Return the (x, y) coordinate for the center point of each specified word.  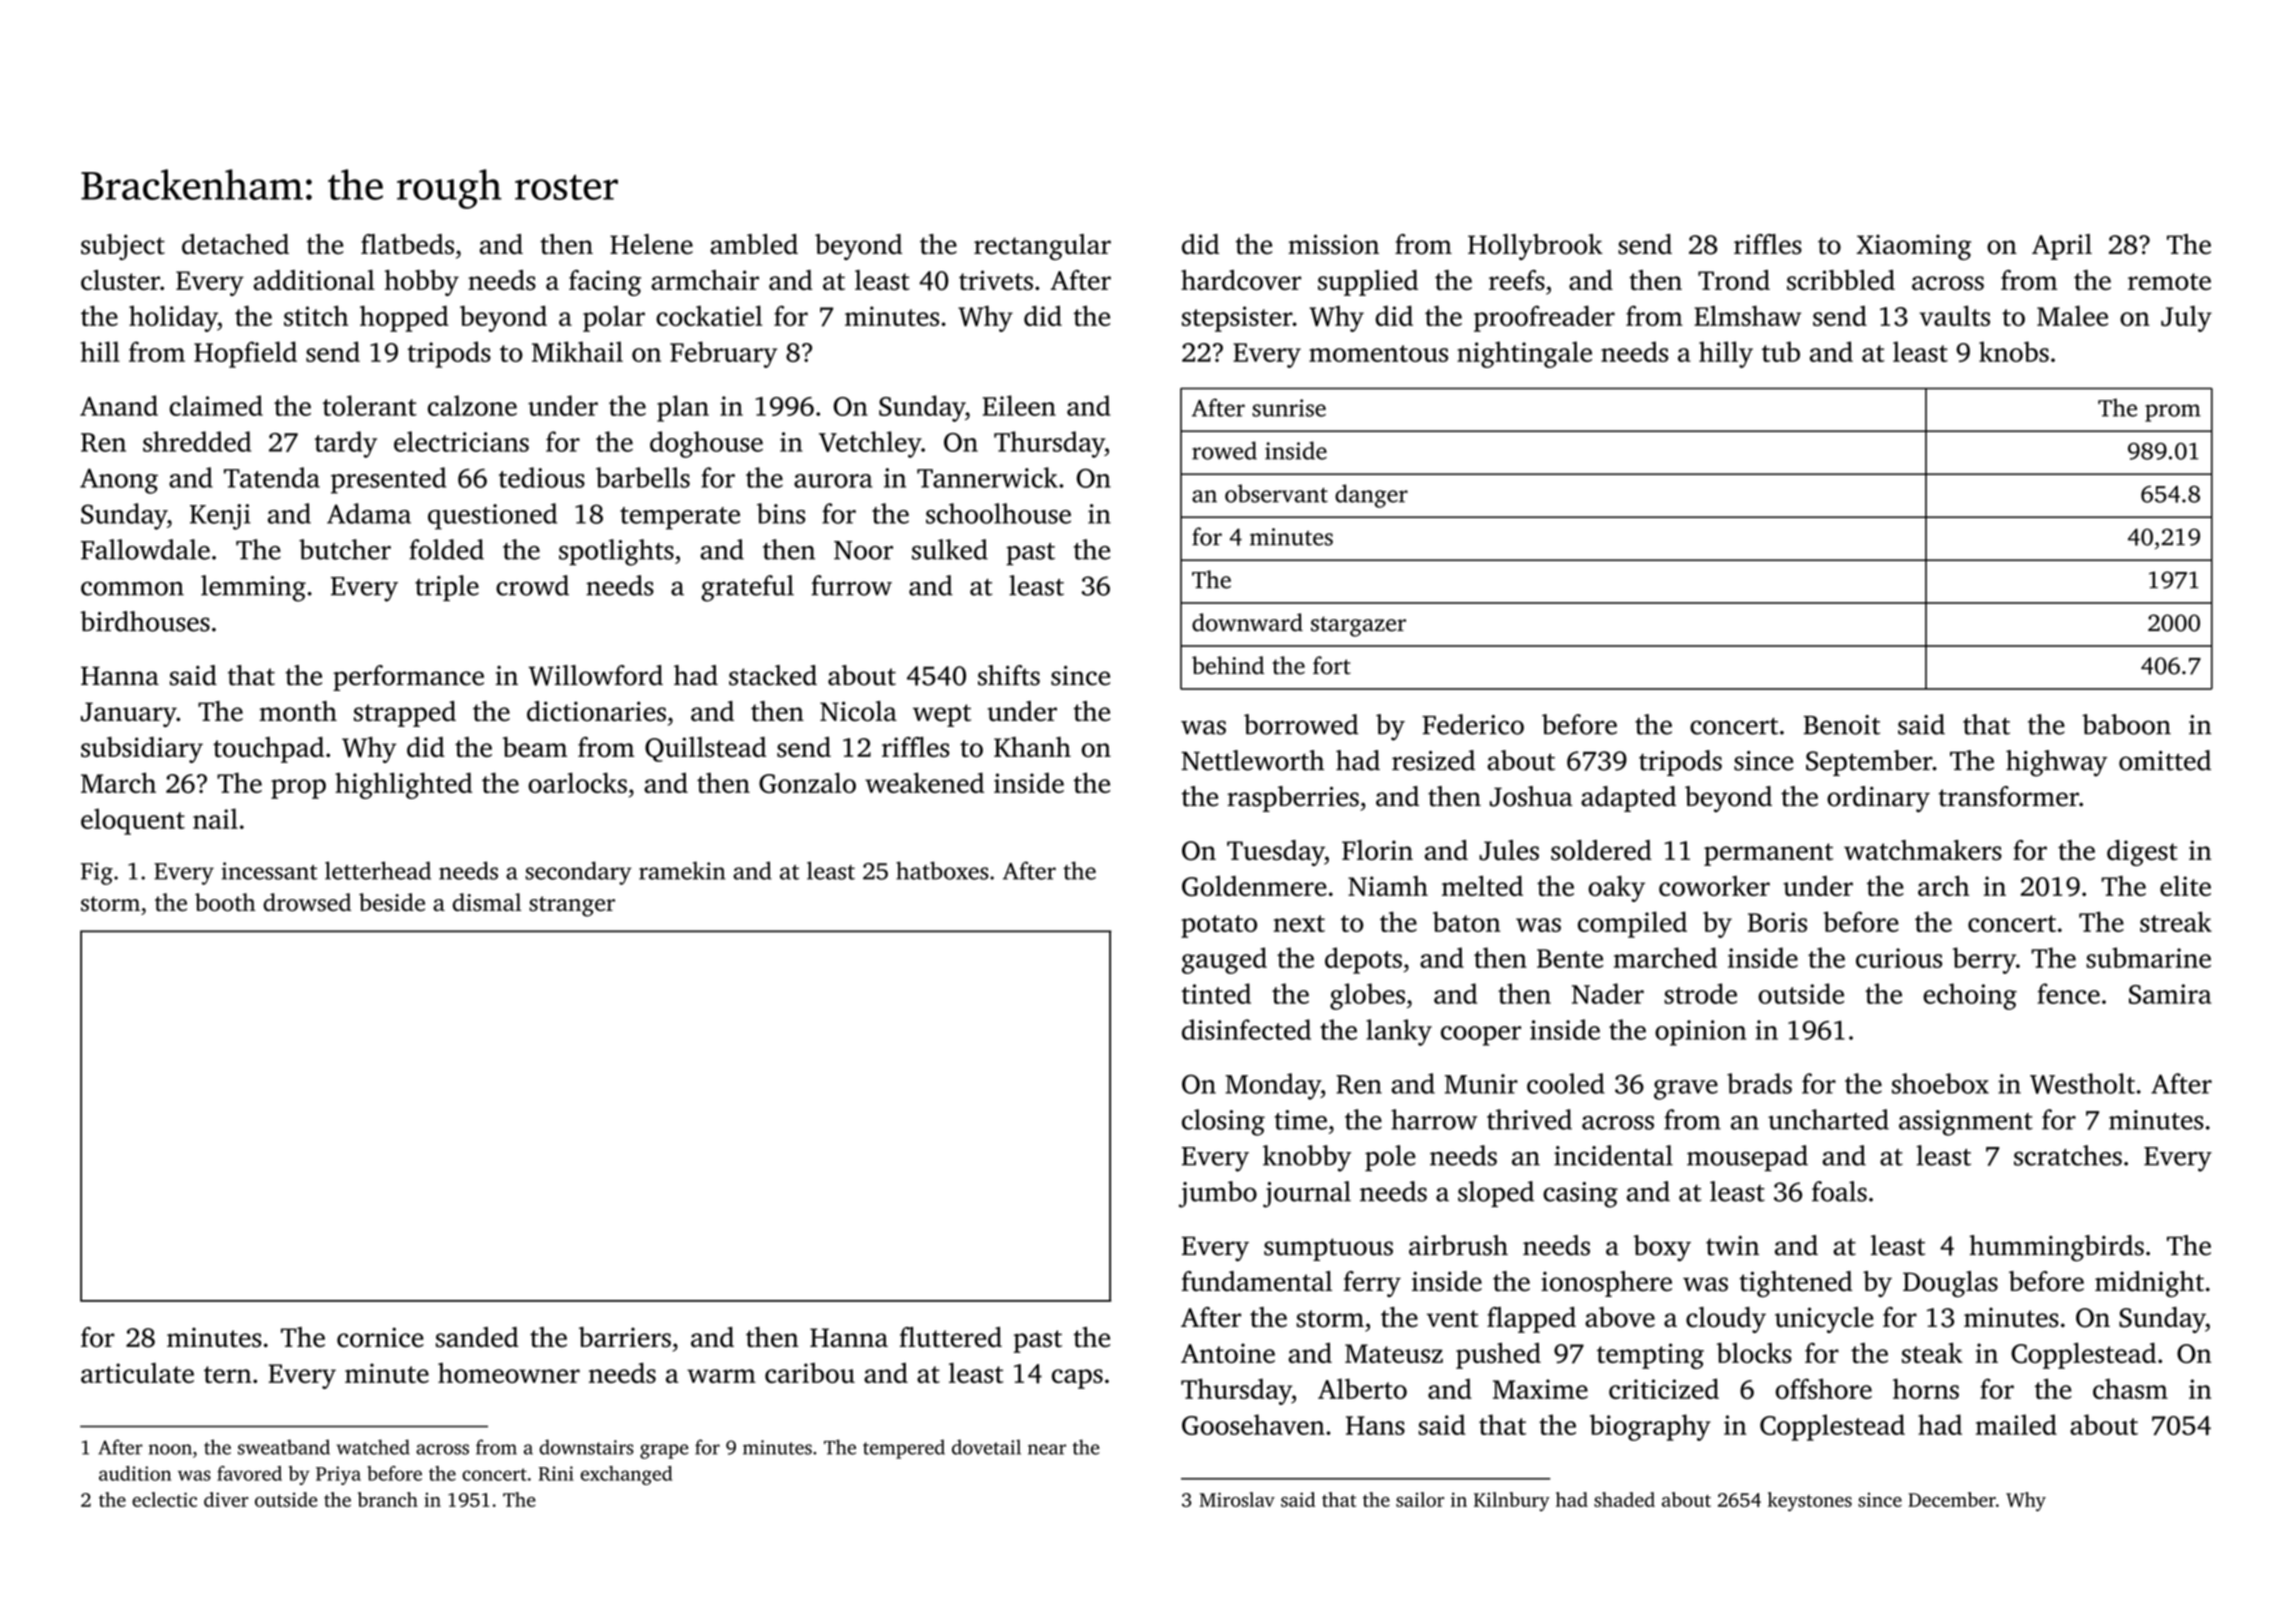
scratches (2068, 1155)
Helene (651, 244)
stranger (572, 906)
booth (225, 902)
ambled (754, 244)
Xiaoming (1913, 247)
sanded (477, 1337)
